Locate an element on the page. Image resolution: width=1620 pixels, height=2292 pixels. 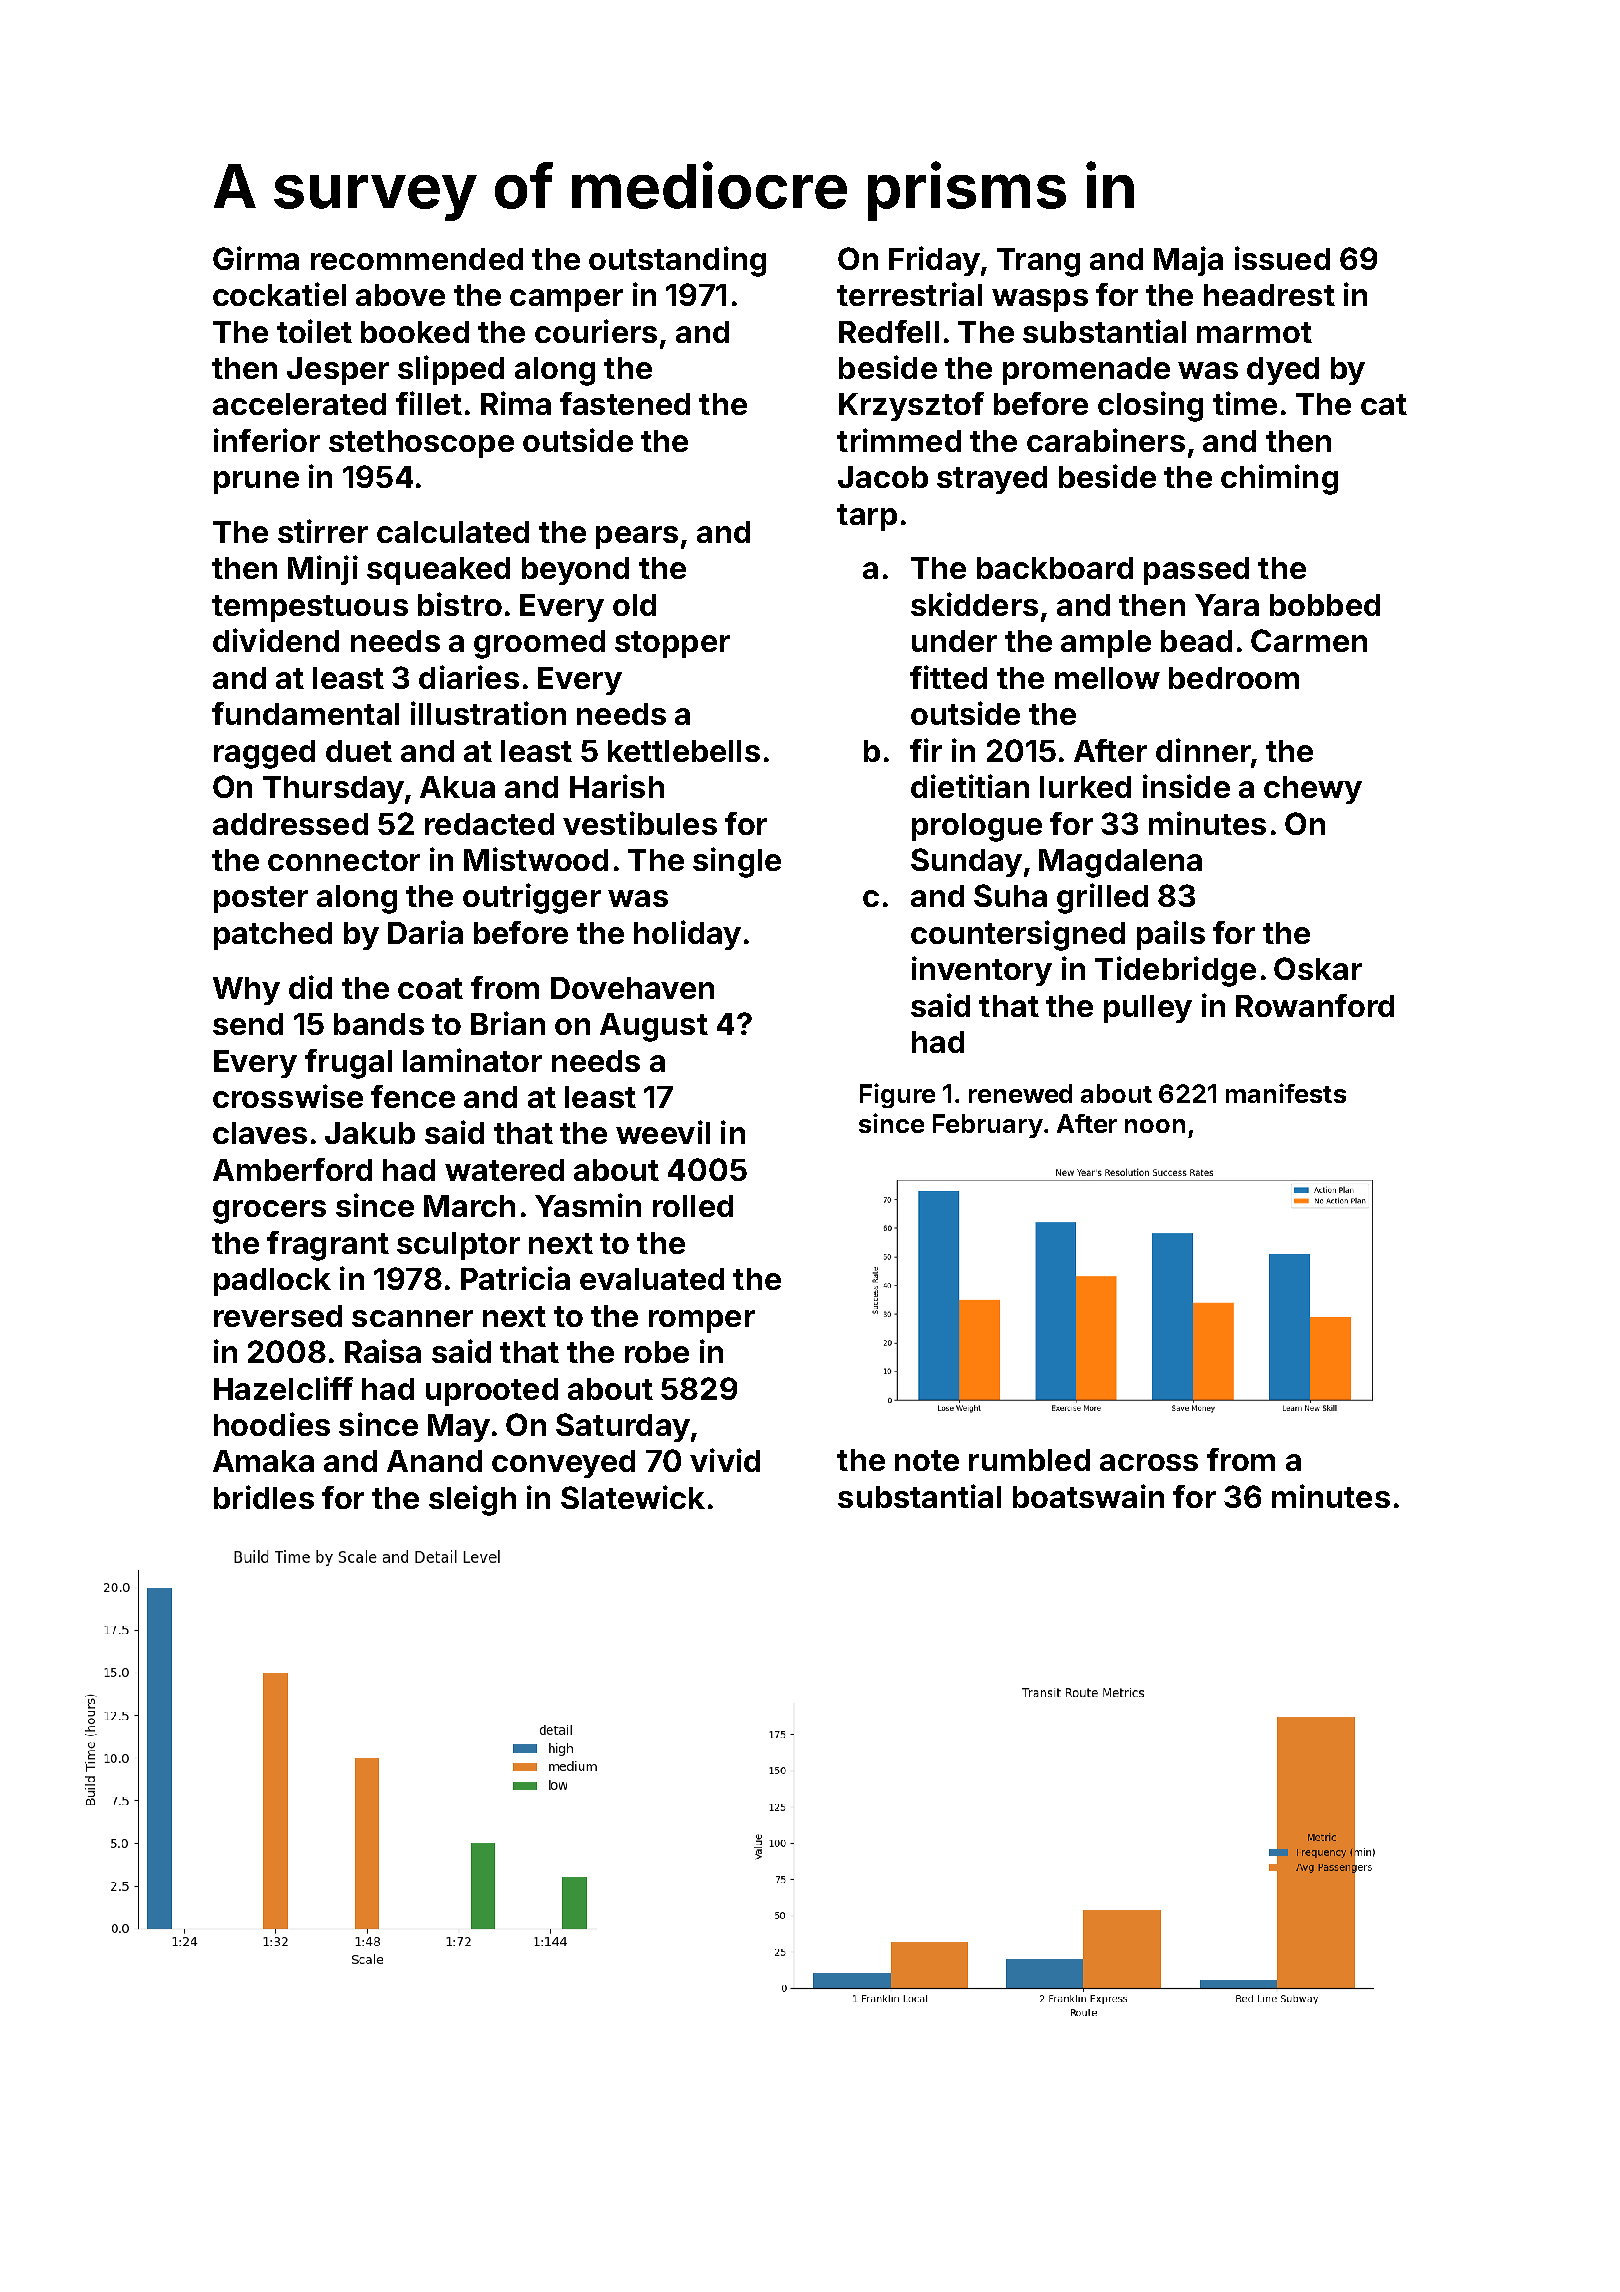
fitted is located at coordinates (948, 677).
